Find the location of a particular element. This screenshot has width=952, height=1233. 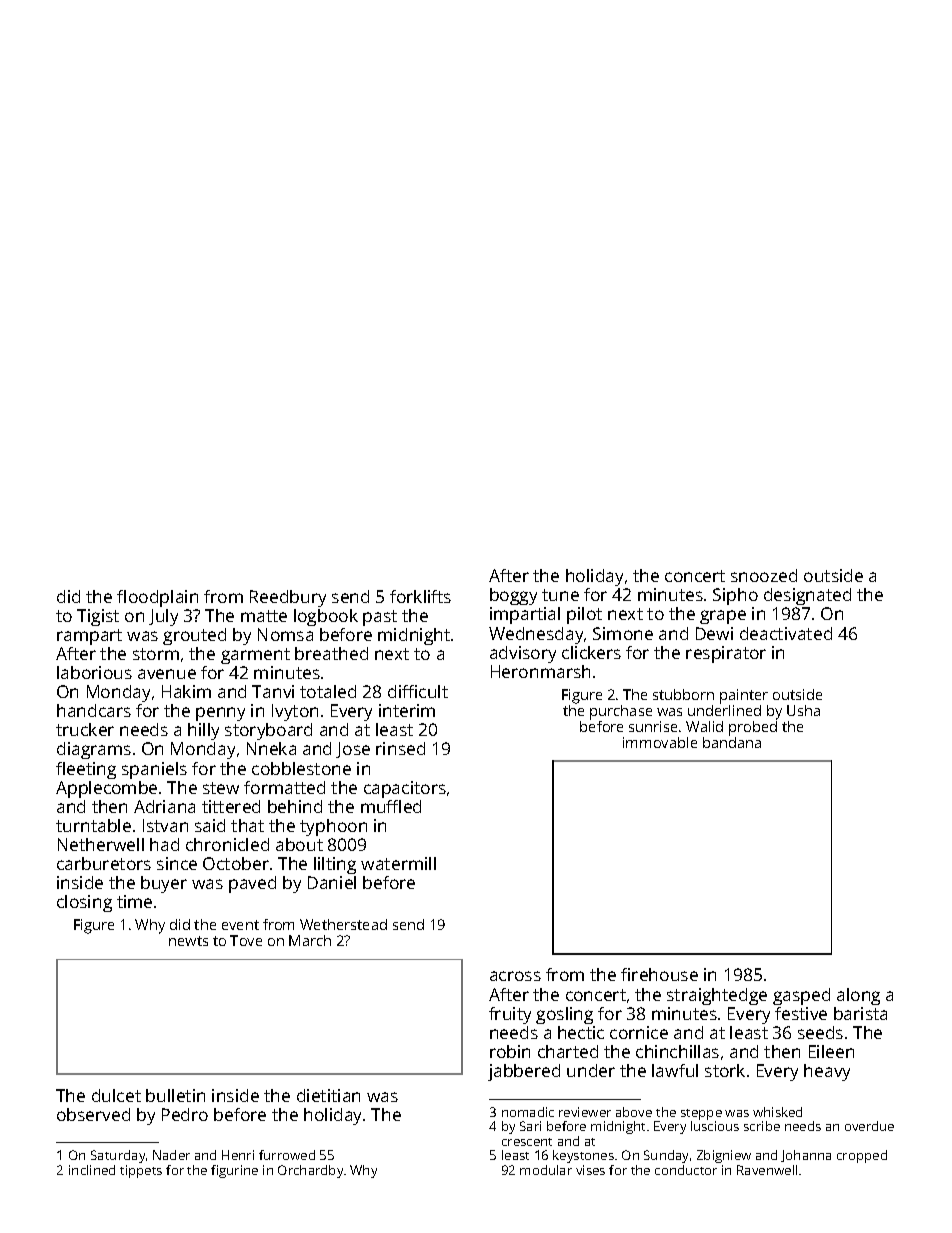

along is located at coordinates (858, 996).
